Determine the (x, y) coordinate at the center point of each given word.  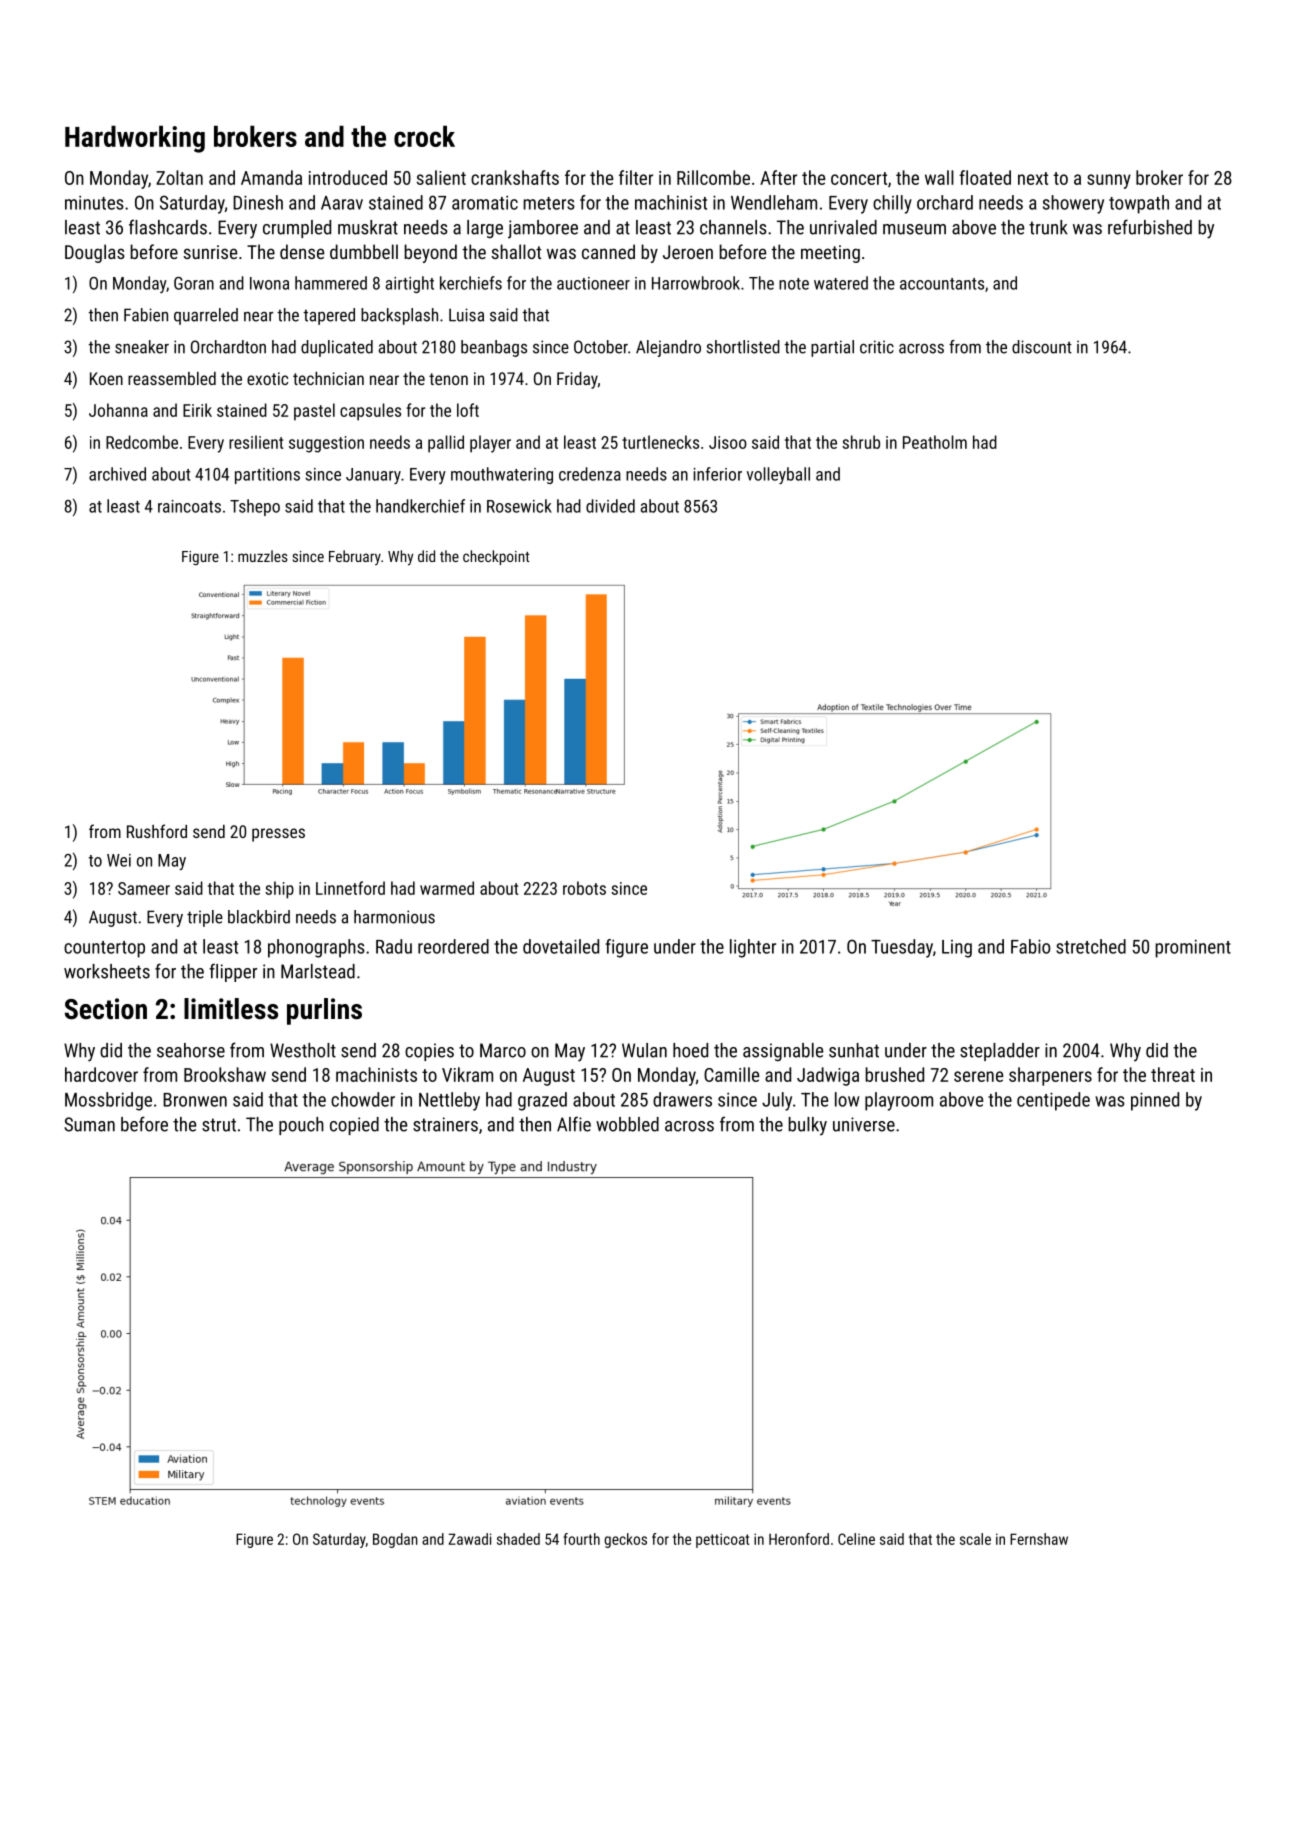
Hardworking (135, 139)
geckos (625, 1540)
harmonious (394, 917)
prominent (1193, 949)
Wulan (644, 1050)
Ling (957, 949)
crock (424, 136)
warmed (447, 888)
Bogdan (395, 1540)
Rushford (157, 831)
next (1033, 178)
